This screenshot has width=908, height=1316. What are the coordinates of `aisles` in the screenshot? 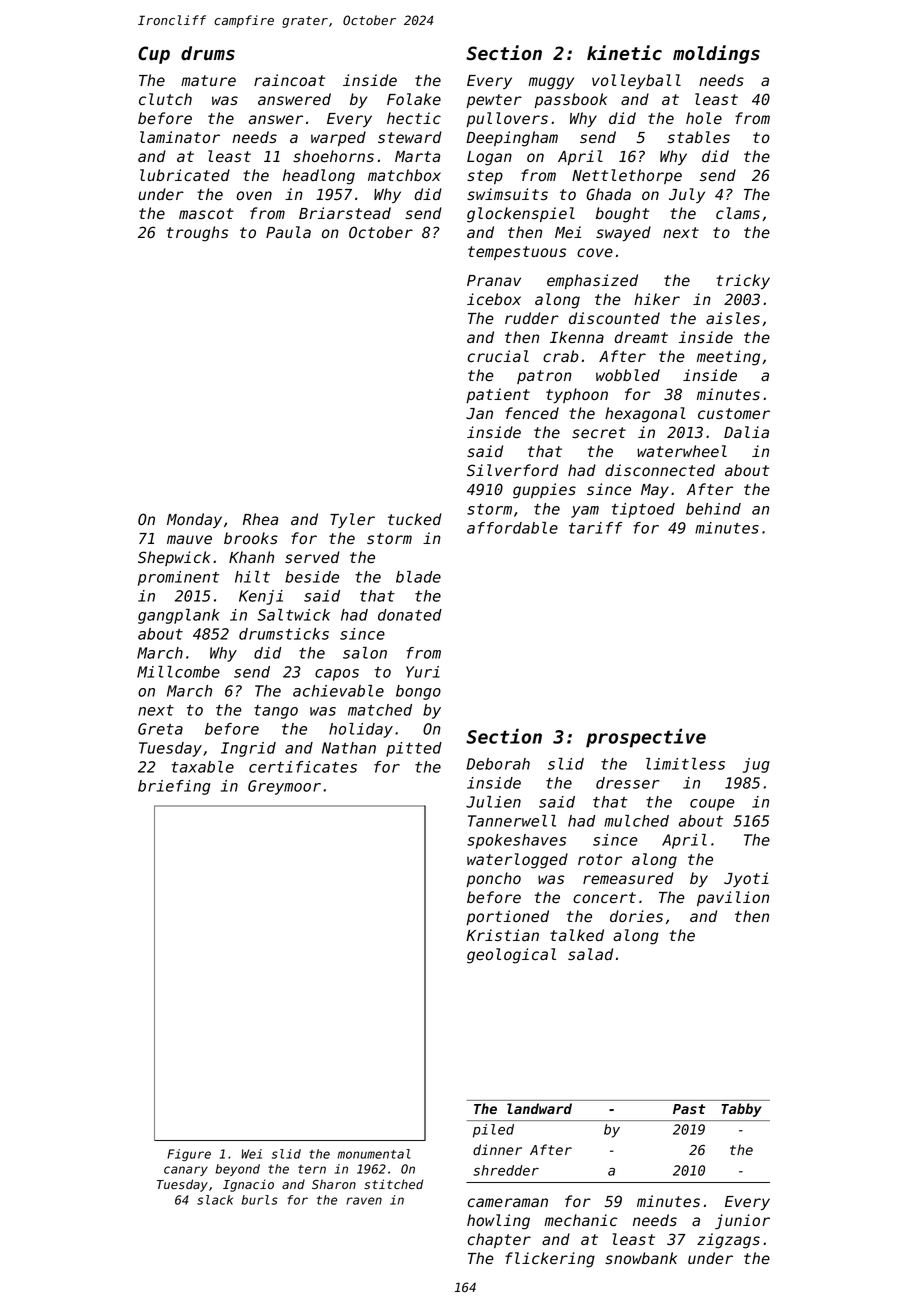 It's located at (733, 318).
